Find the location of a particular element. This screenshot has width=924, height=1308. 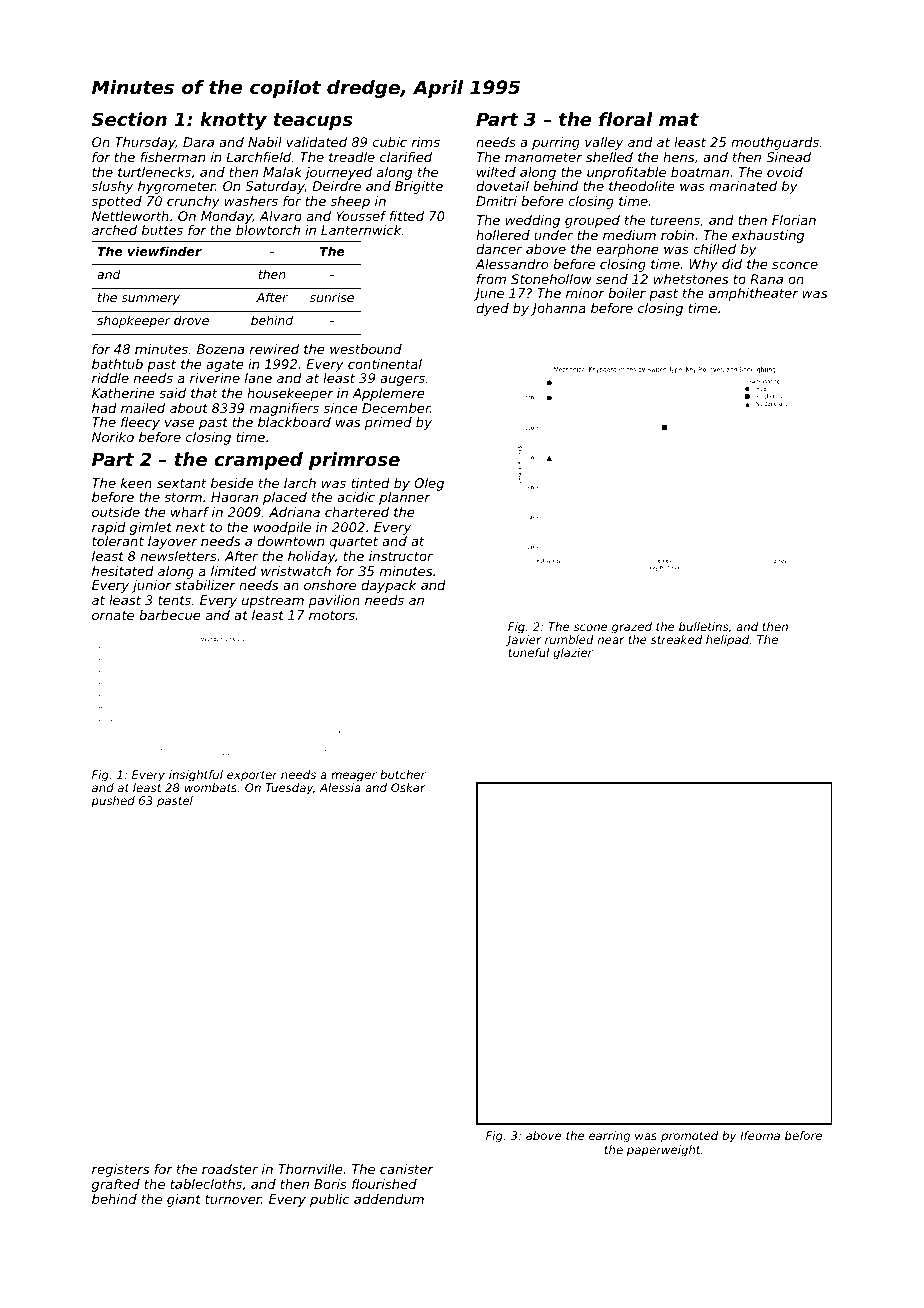

dyed is located at coordinates (492, 309).
